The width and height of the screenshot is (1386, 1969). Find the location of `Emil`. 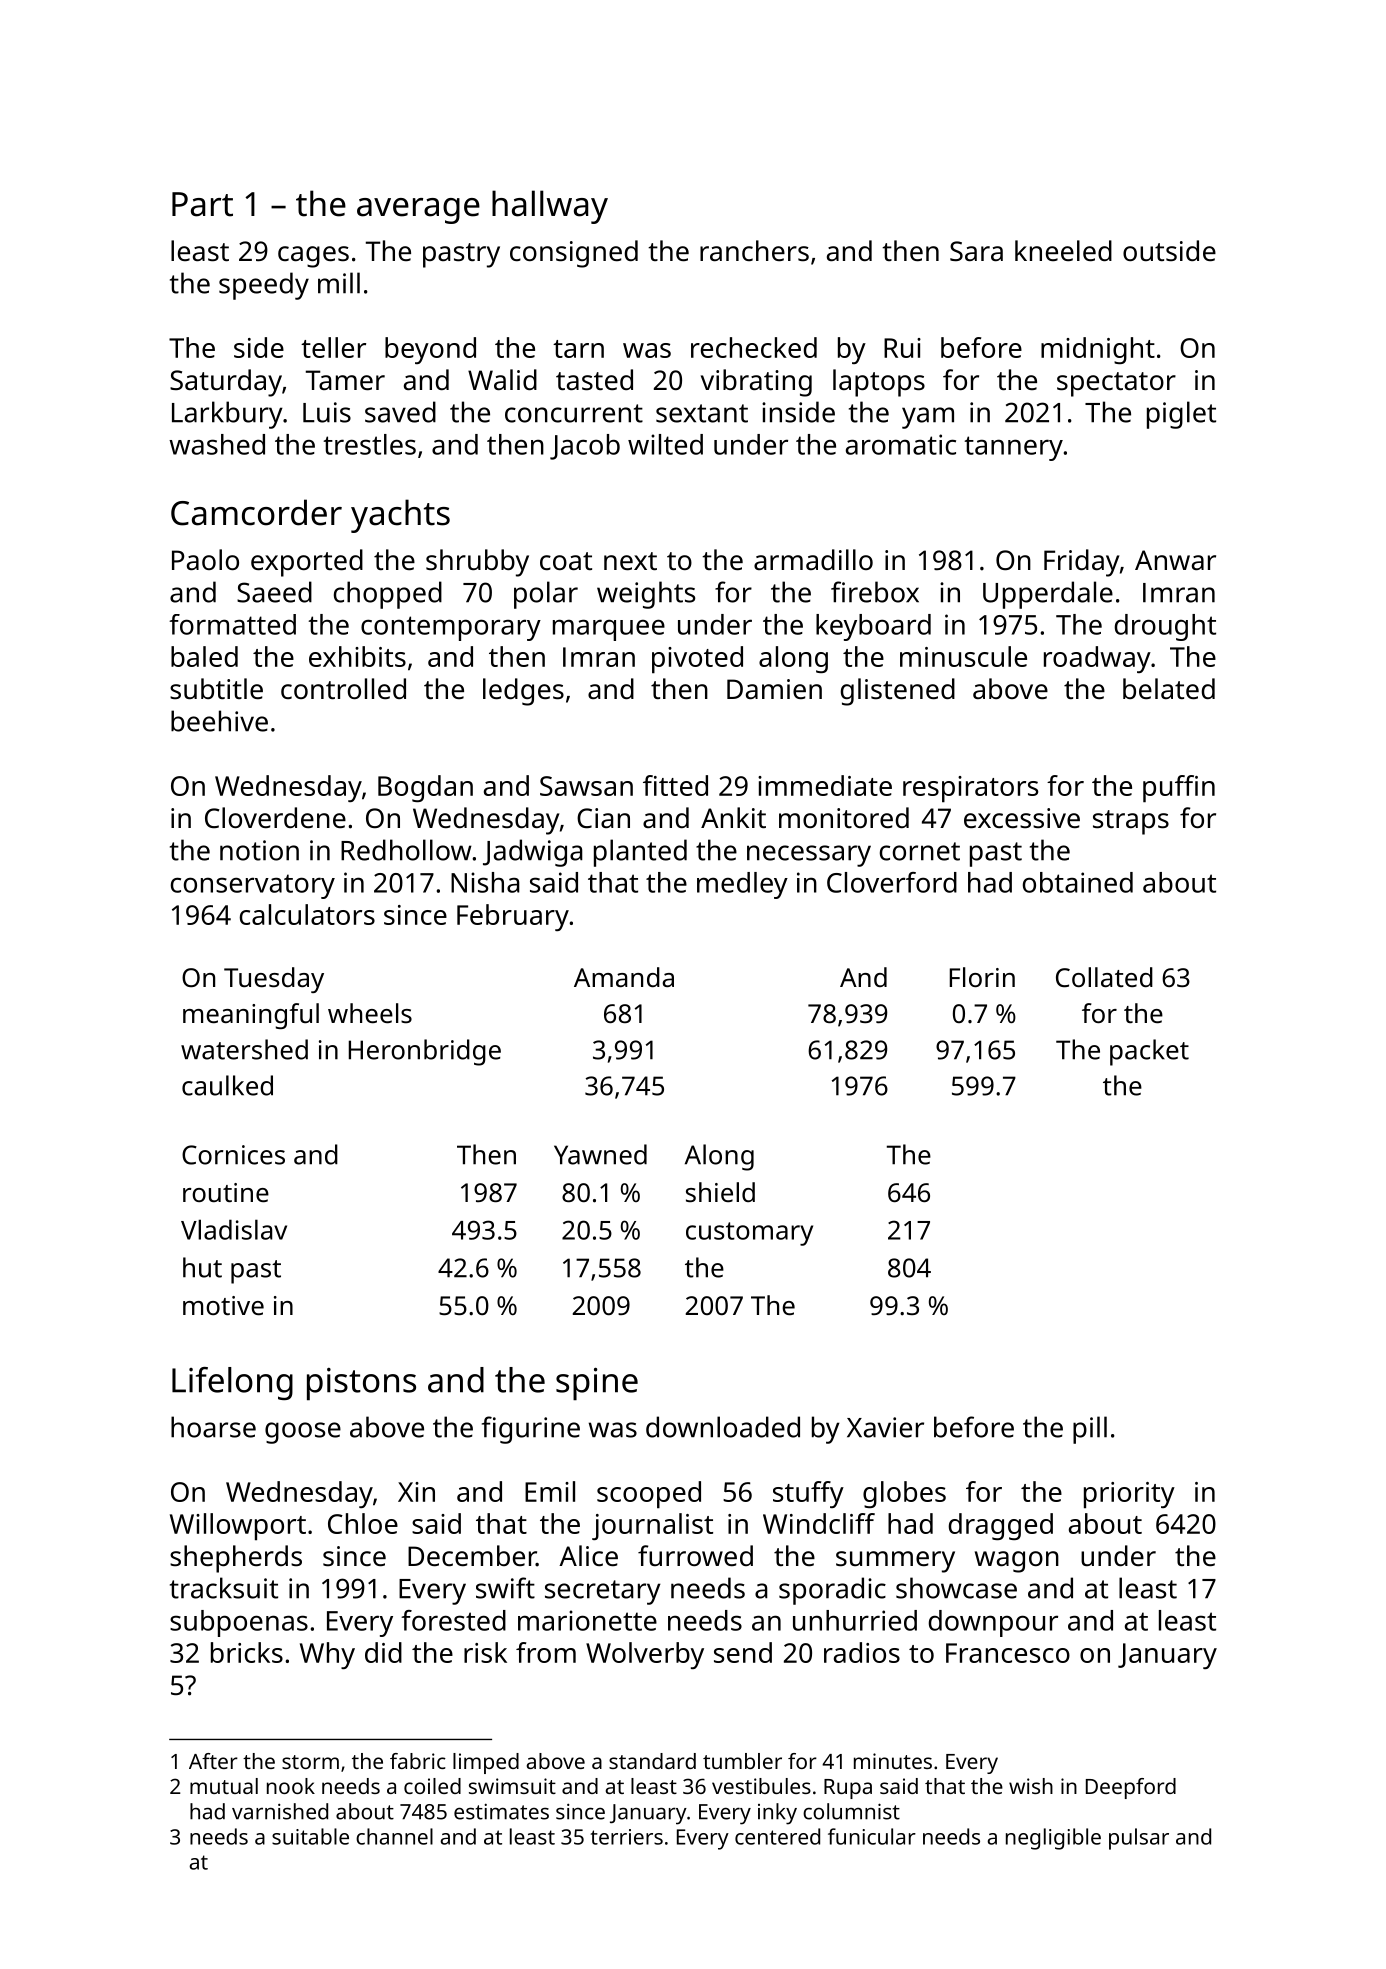

Emil is located at coordinates (550, 1491).
